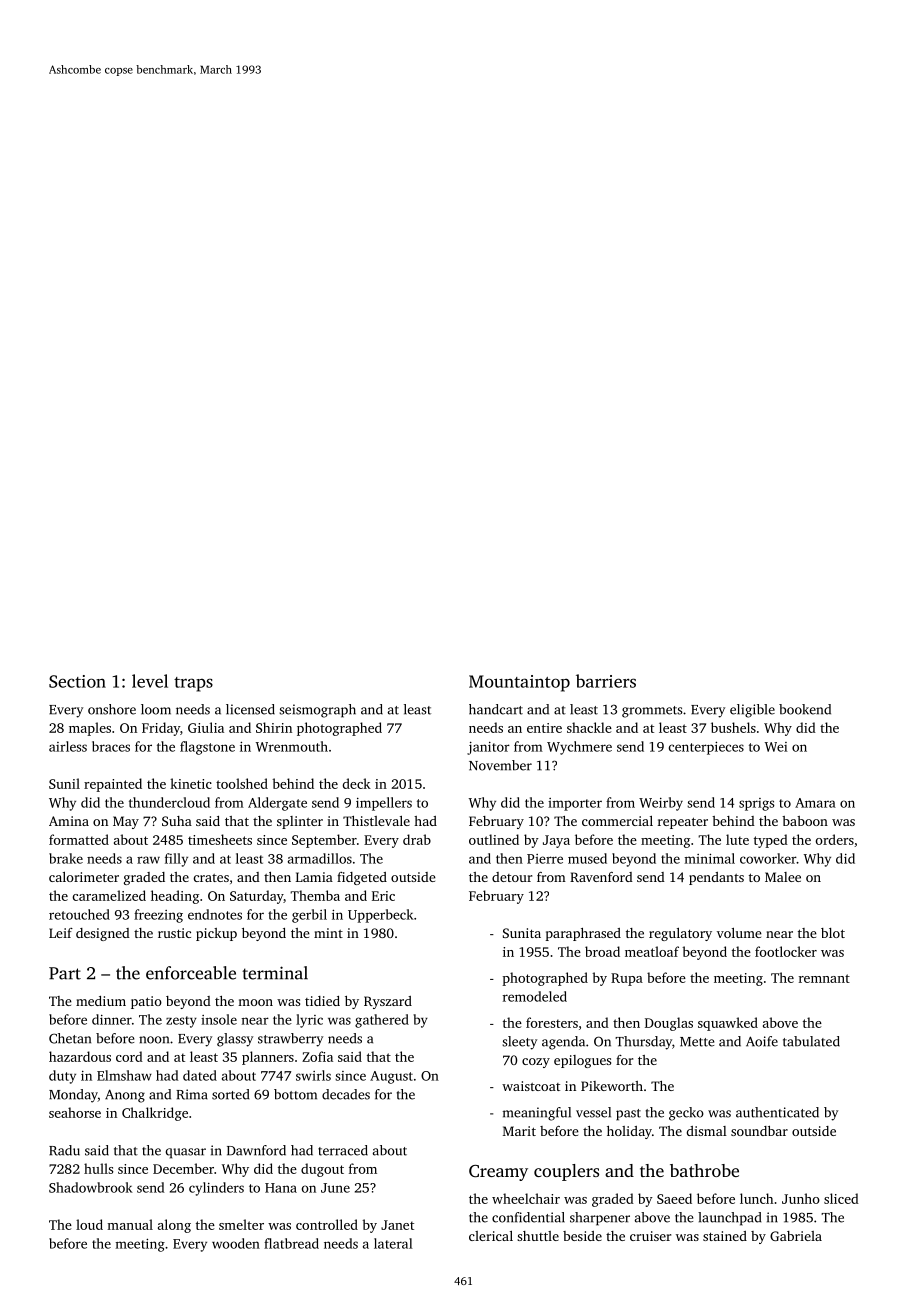  I want to click on zesty, so click(181, 1022).
